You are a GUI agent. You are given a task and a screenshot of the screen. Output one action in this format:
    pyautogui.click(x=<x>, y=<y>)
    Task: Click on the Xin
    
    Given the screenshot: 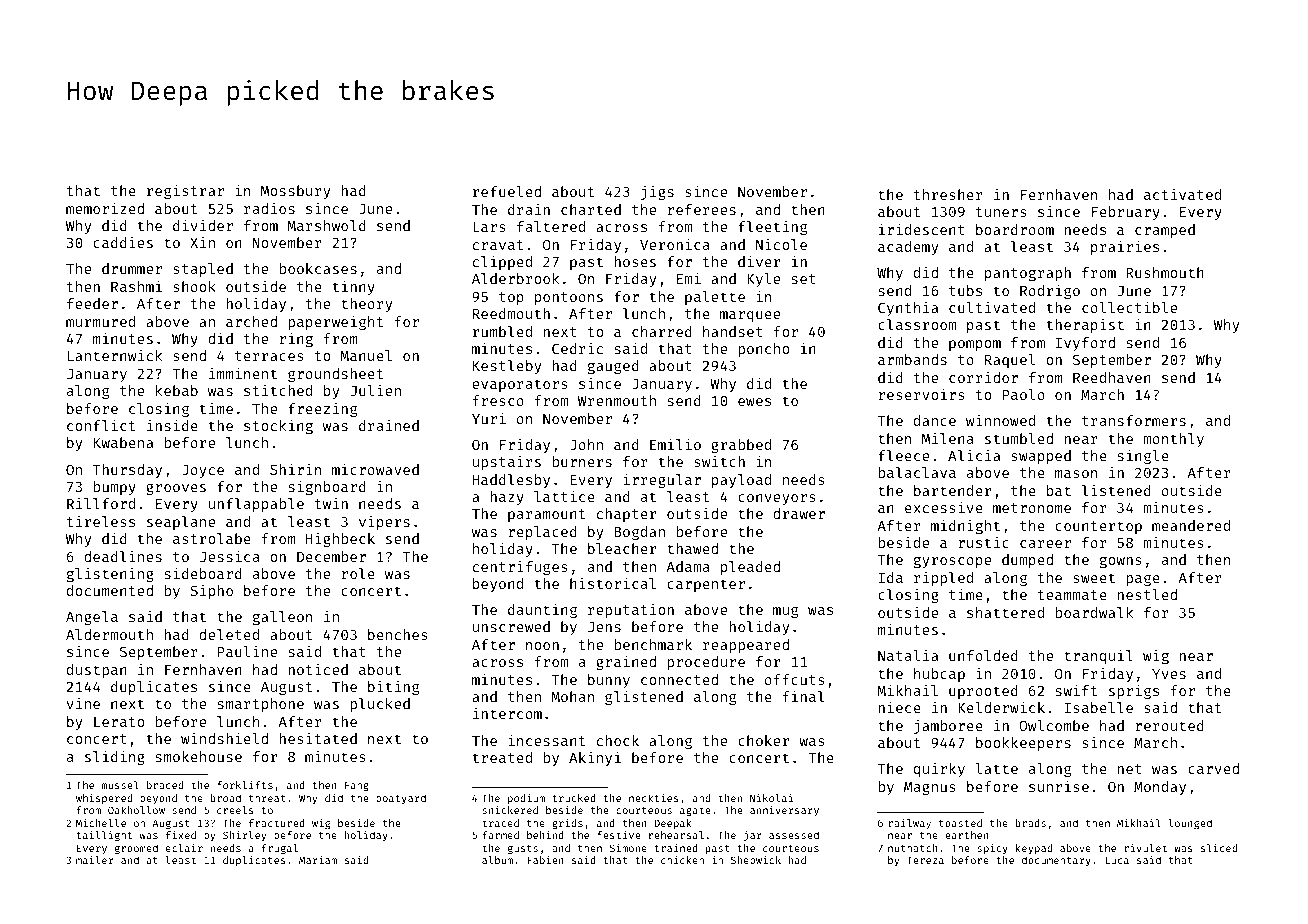 What is the action you would take?
    pyautogui.click(x=202, y=242)
